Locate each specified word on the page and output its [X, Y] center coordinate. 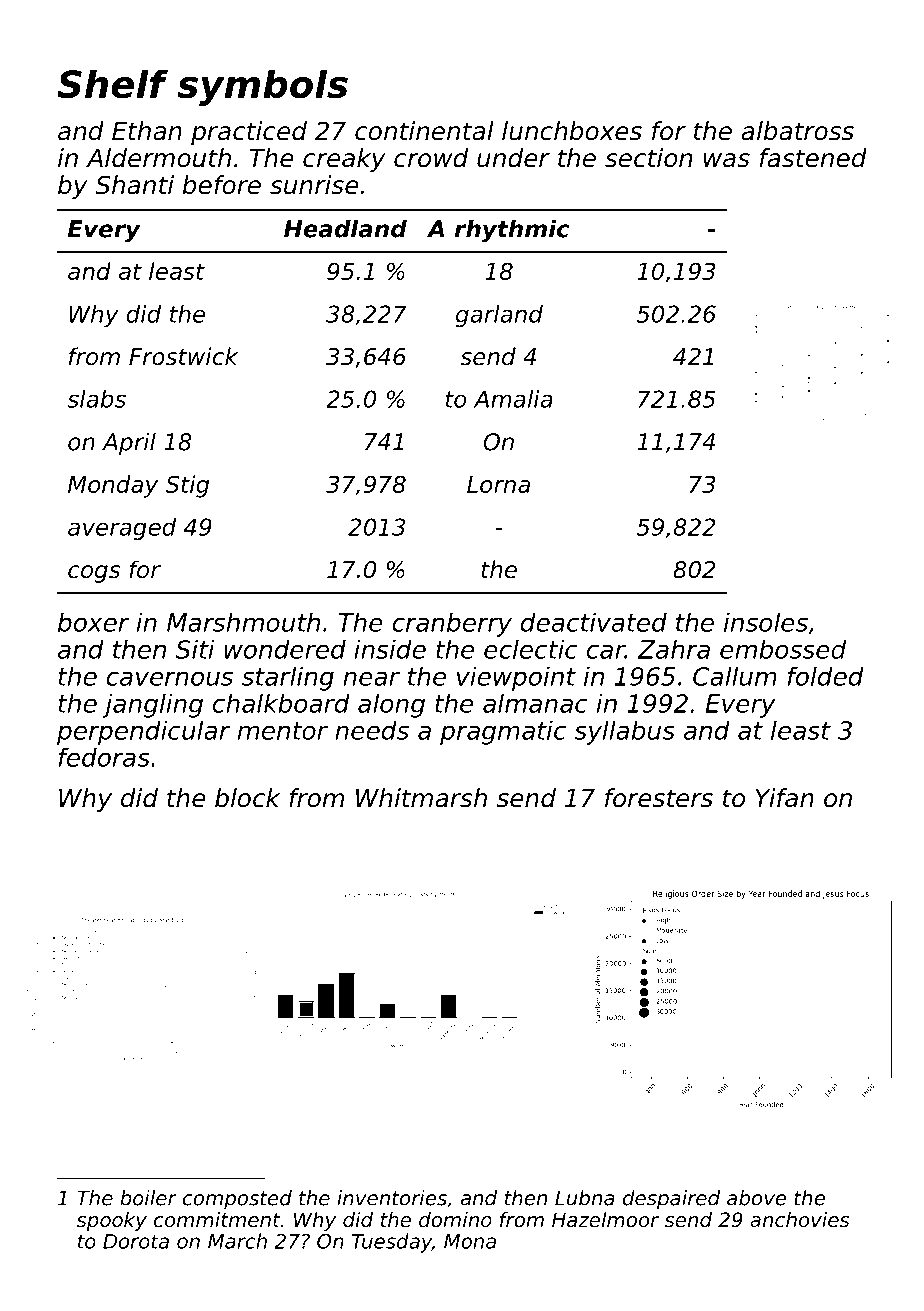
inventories [392, 1198]
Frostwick [183, 356]
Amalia [513, 399]
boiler [148, 1198]
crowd [431, 158]
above [756, 1198]
